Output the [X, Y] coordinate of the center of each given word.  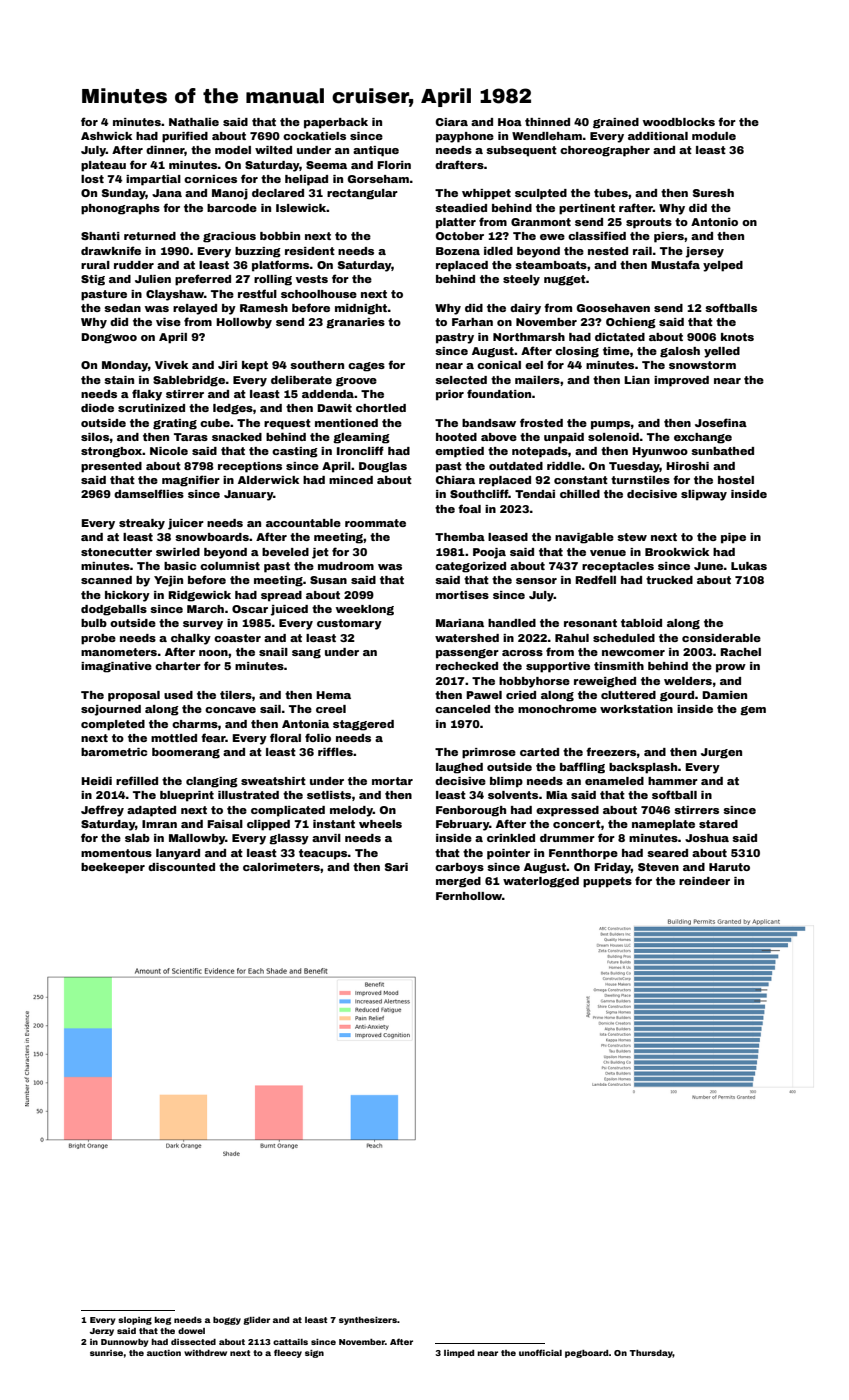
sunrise [107, 1353]
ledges [233, 409]
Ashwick [106, 136]
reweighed [605, 682]
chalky [191, 639]
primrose [489, 753]
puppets [607, 882]
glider [256, 1321]
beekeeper [113, 868]
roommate [375, 523]
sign [314, 1354]
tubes [611, 193]
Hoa [510, 122]
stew [632, 537]
